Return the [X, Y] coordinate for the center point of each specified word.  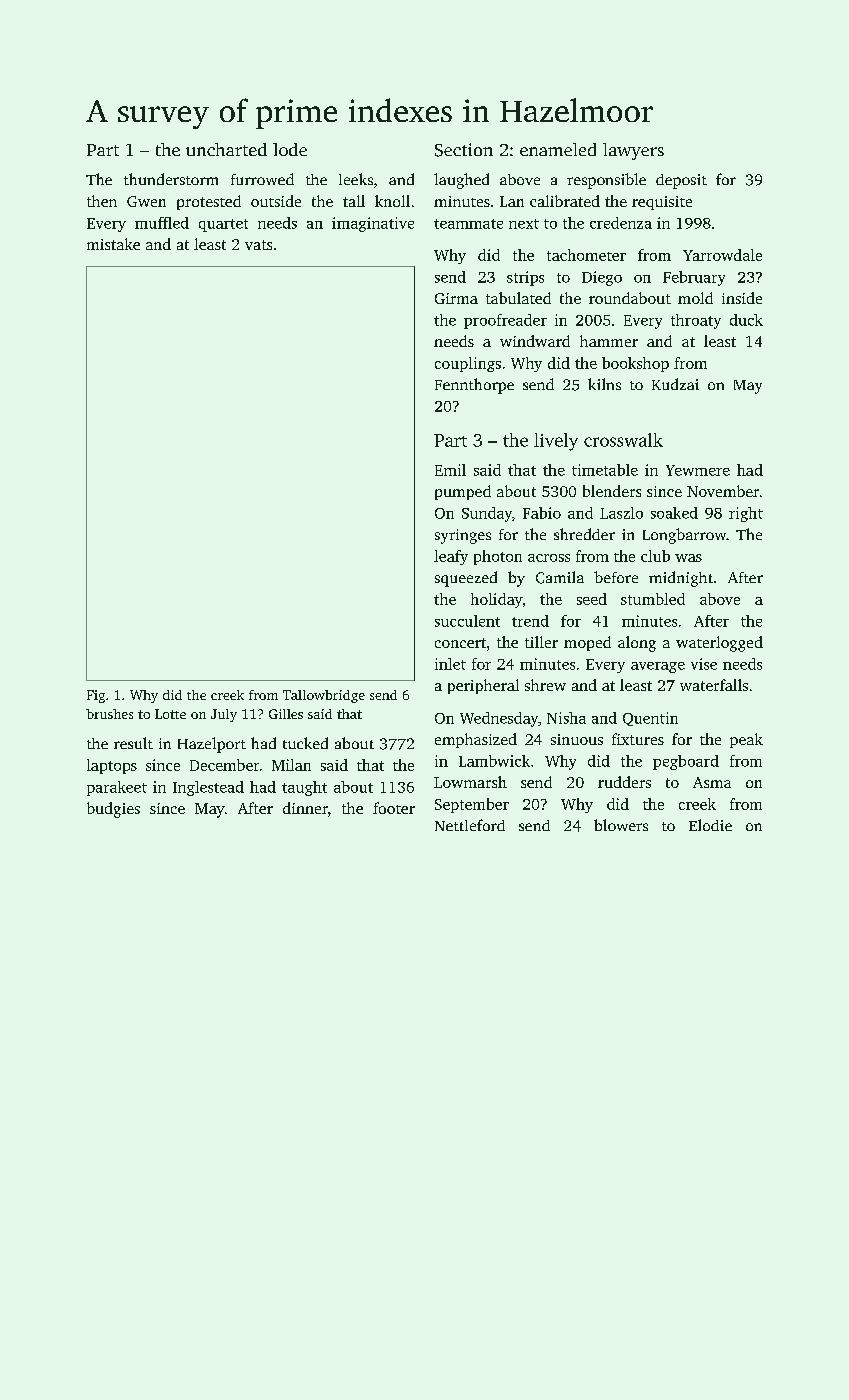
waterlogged [719, 644]
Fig [96, 696]
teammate [468, 224]
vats [258, 245]
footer [394, 808]
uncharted [226, 149]
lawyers [633, 151]
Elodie [710, 825]
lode [290, 149]
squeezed [466, 579]
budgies [113, 810]
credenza [621, 223]
